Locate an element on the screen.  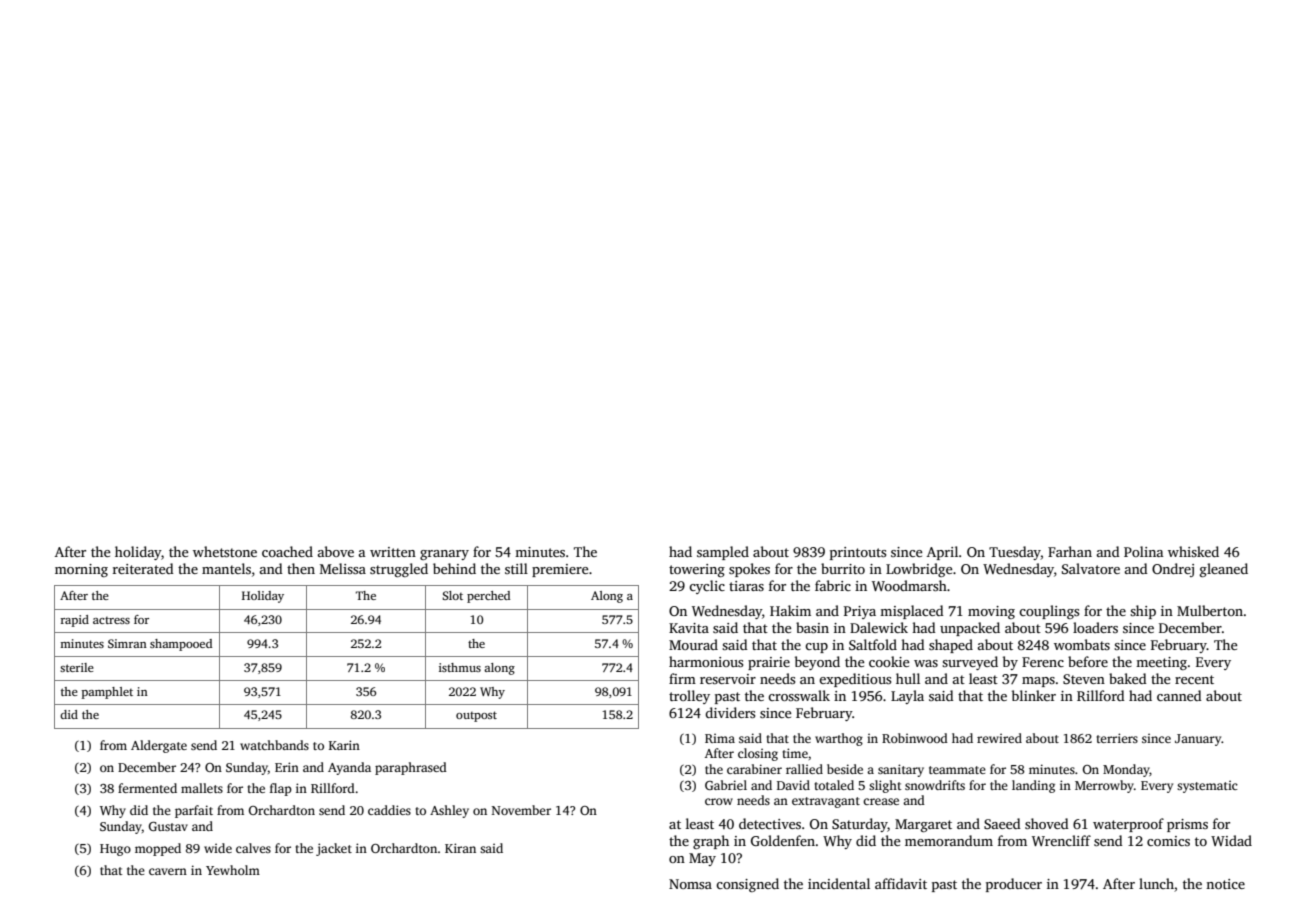
canned is located at coordinates (1179, 695).
